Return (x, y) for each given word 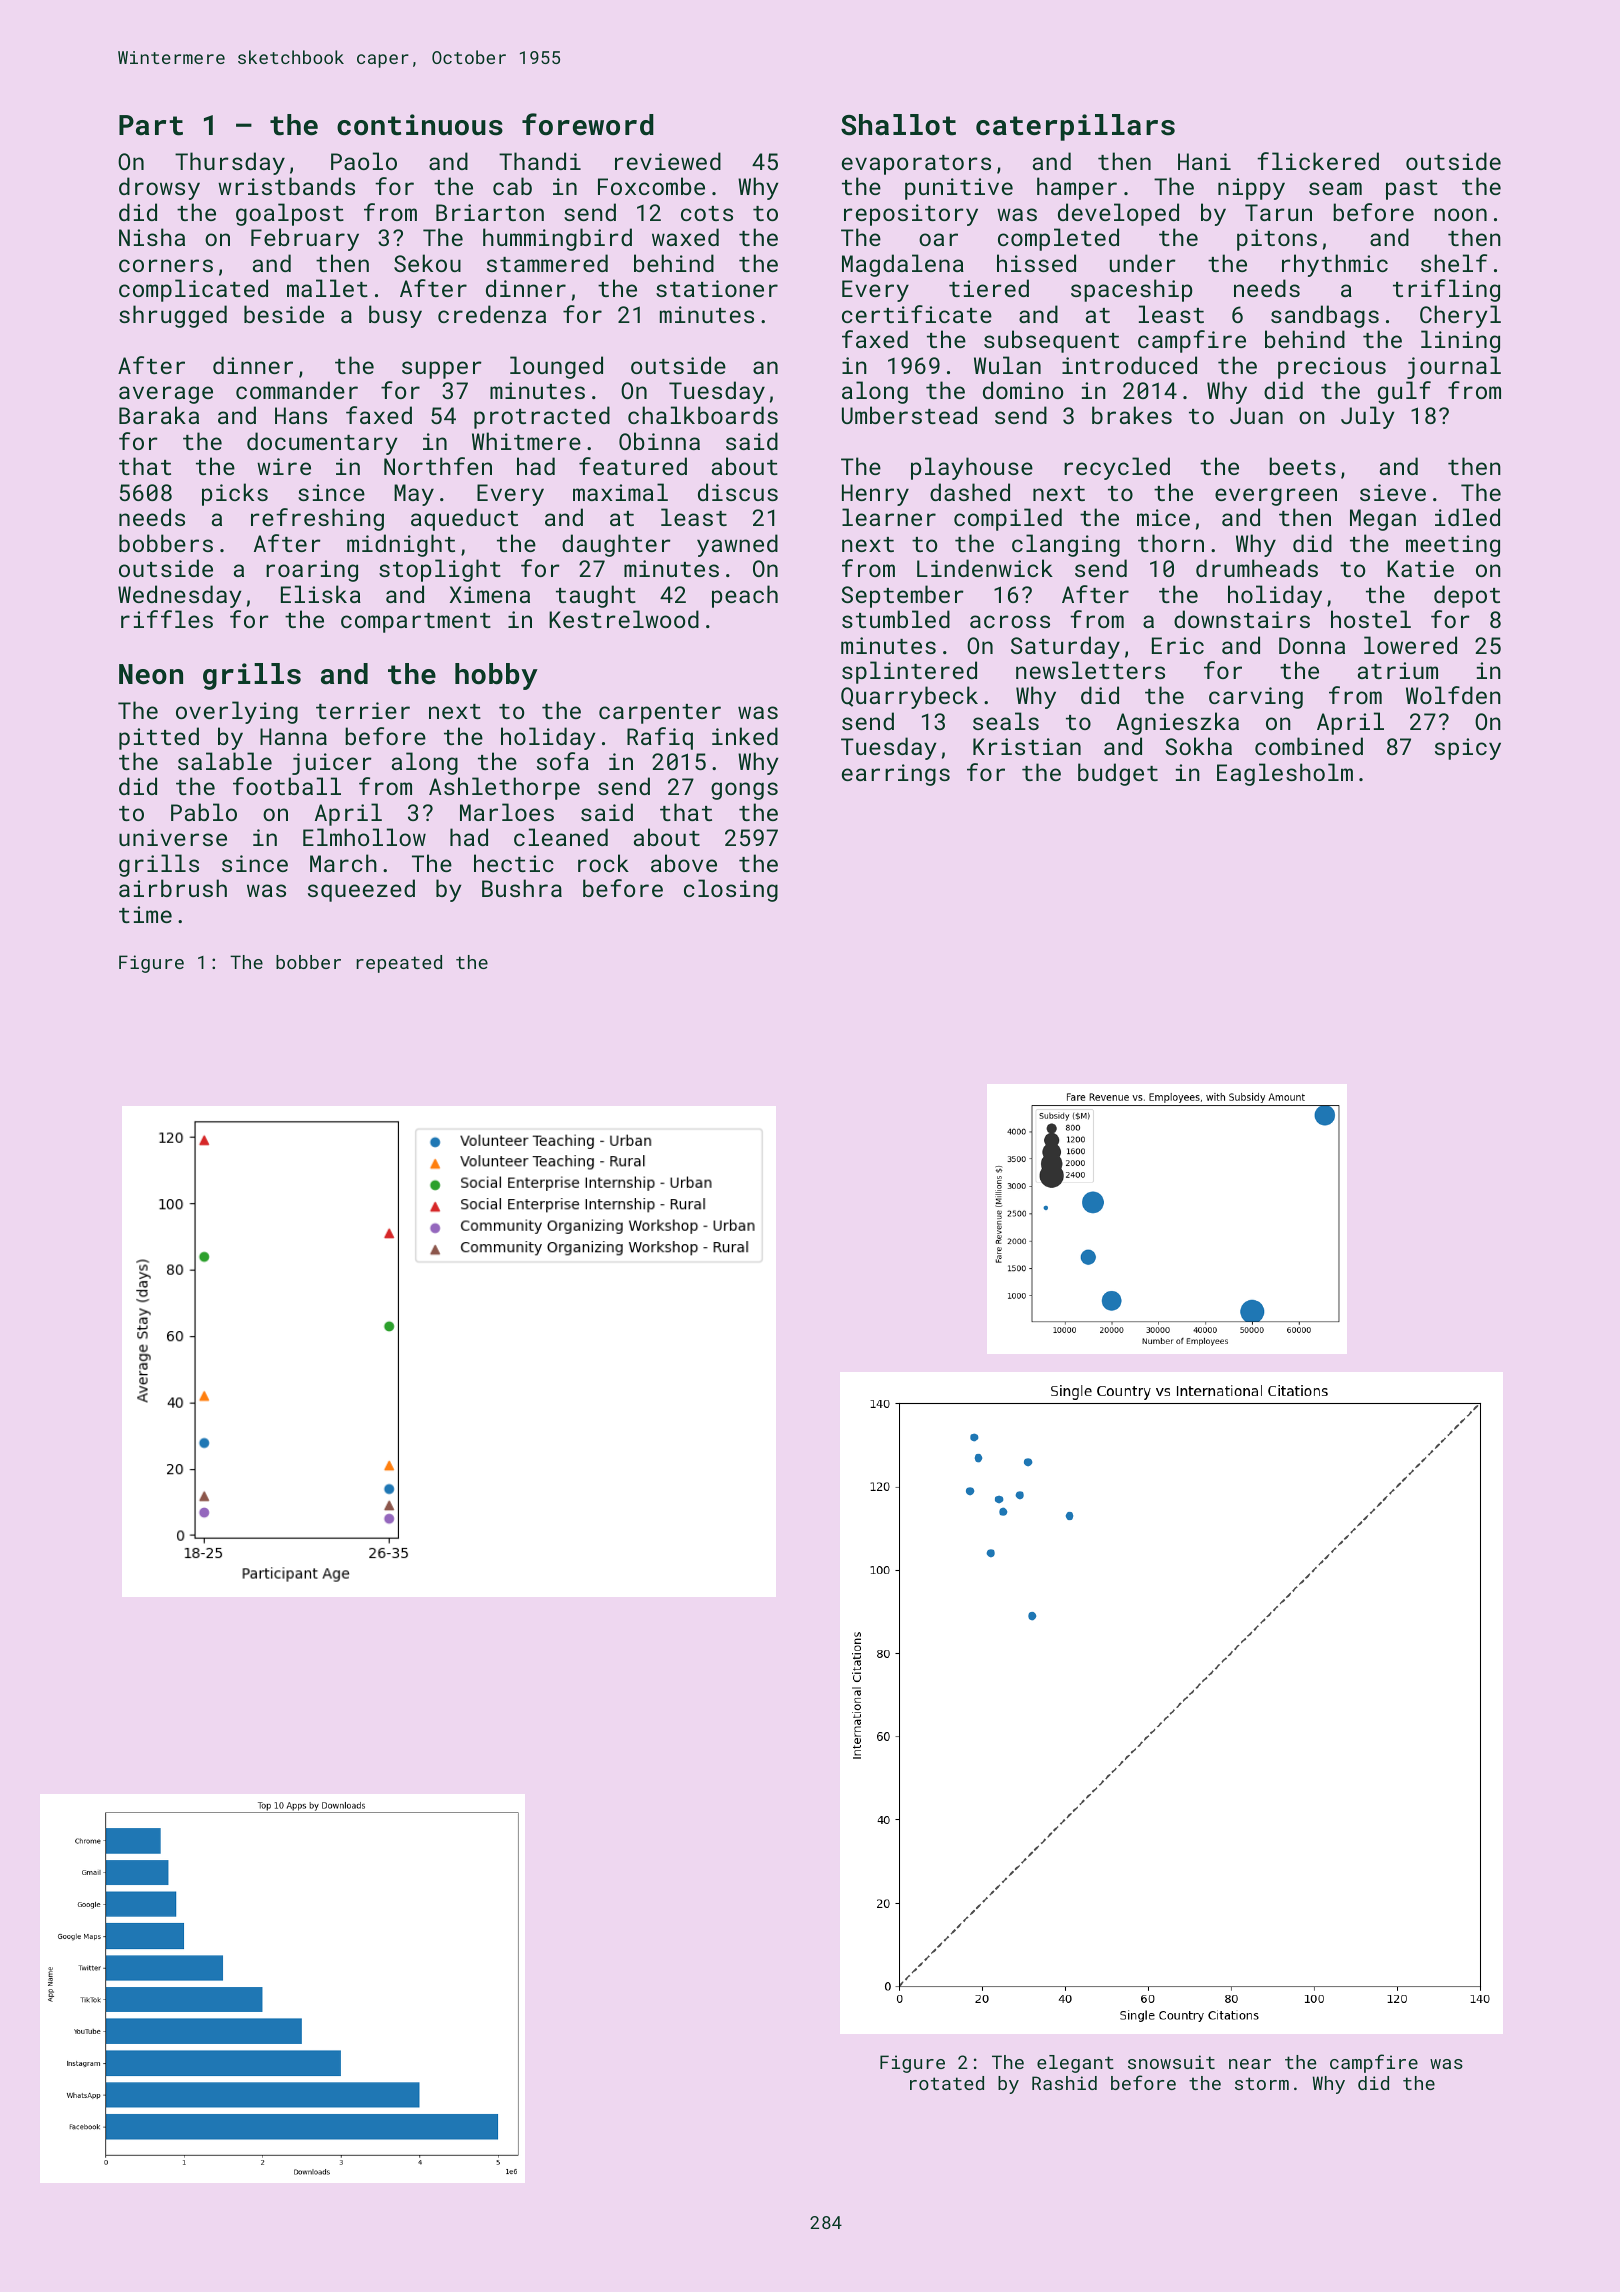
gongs (744, 791)
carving (1256, 698)
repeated (399, 964)
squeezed (361, 890)
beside (284, 314)
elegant (1075, 2064)
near (1250, 2064)
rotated (947, 2083)
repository (911, 215)
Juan (1256, 415)
